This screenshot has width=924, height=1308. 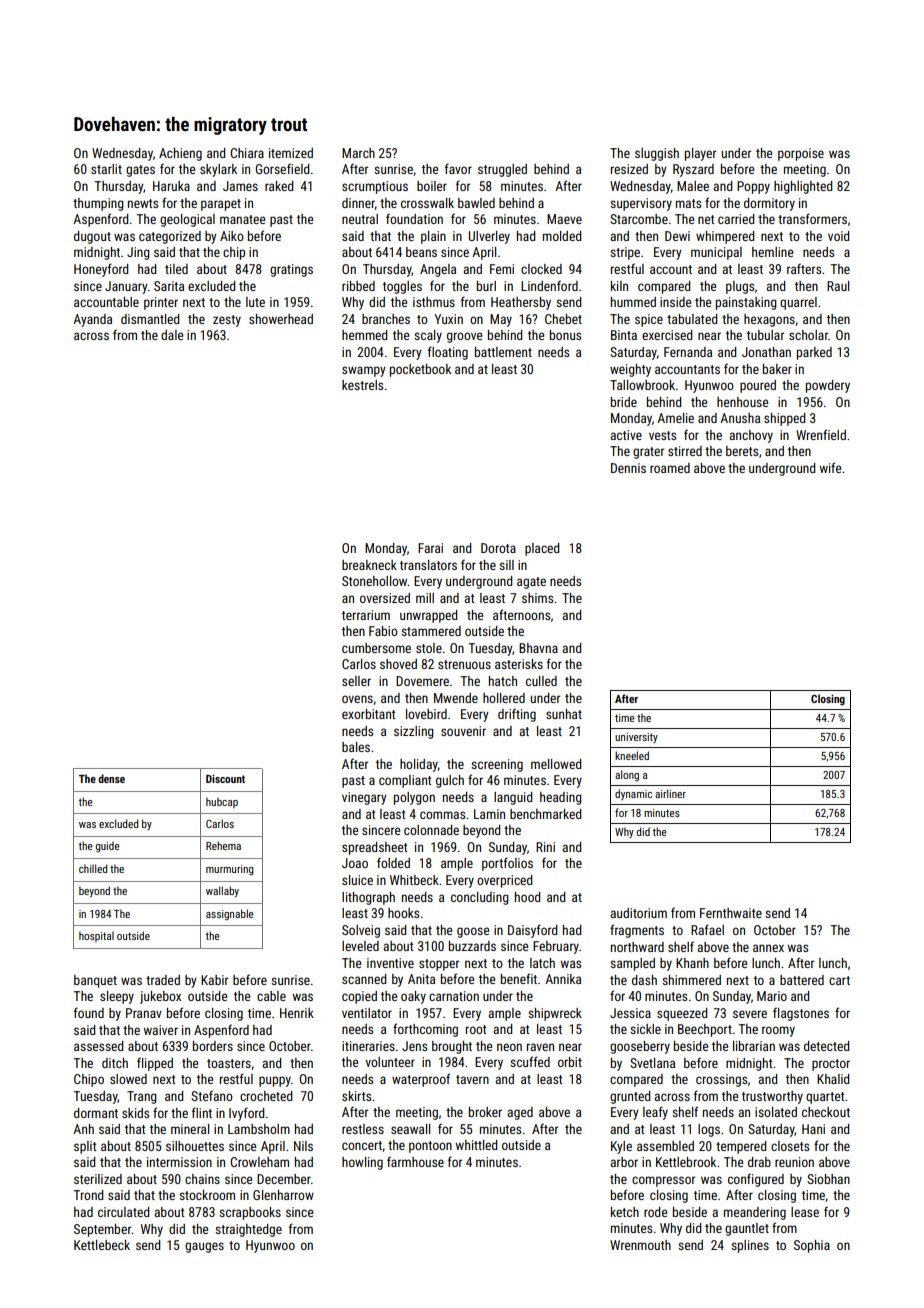 What do you see at coordinates (111, 778) in the screenshot?
I see `dense` at bounding box center [111, 778].
